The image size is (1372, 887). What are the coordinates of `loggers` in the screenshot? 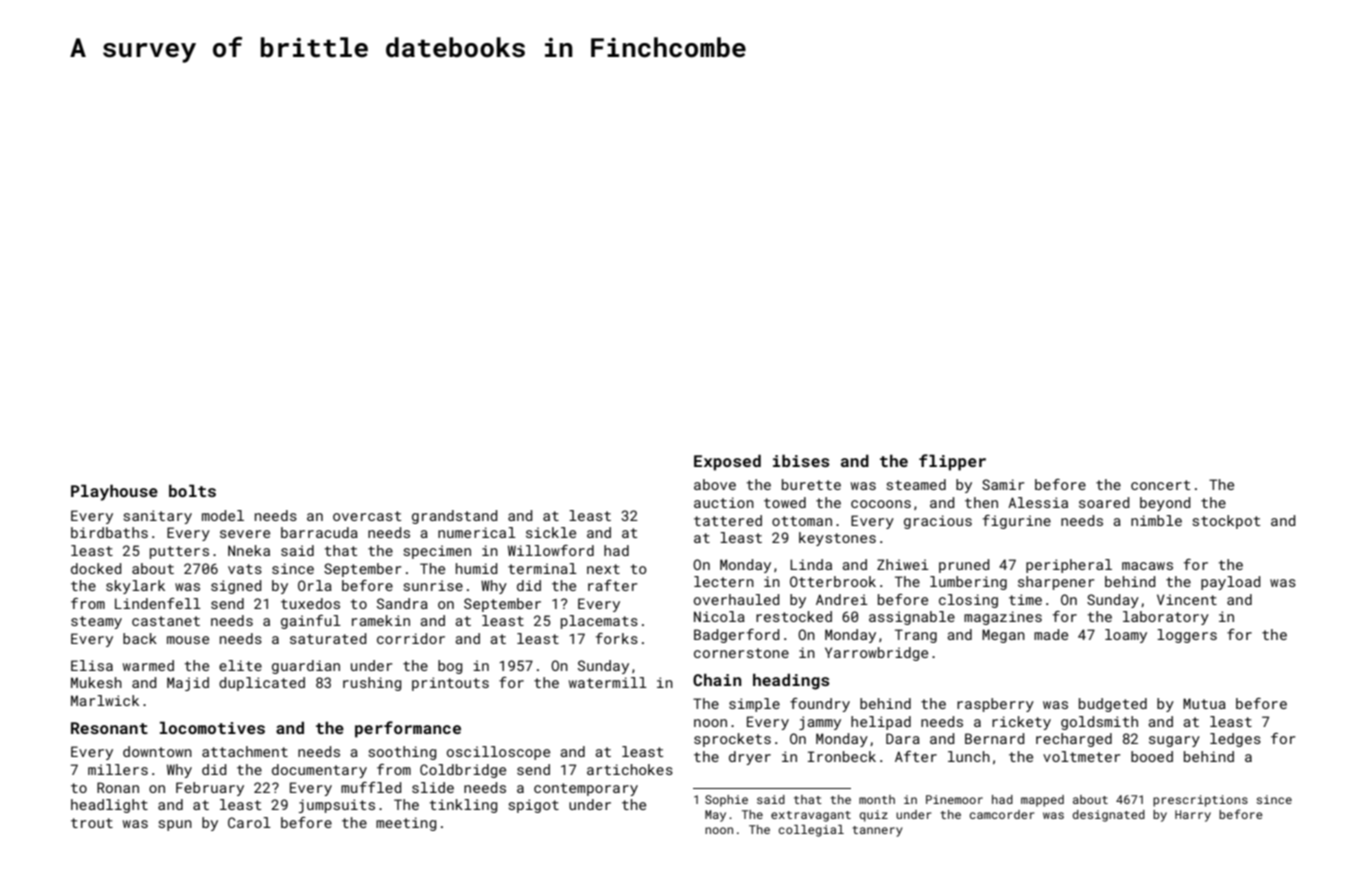 It's located at (1187, 636).
